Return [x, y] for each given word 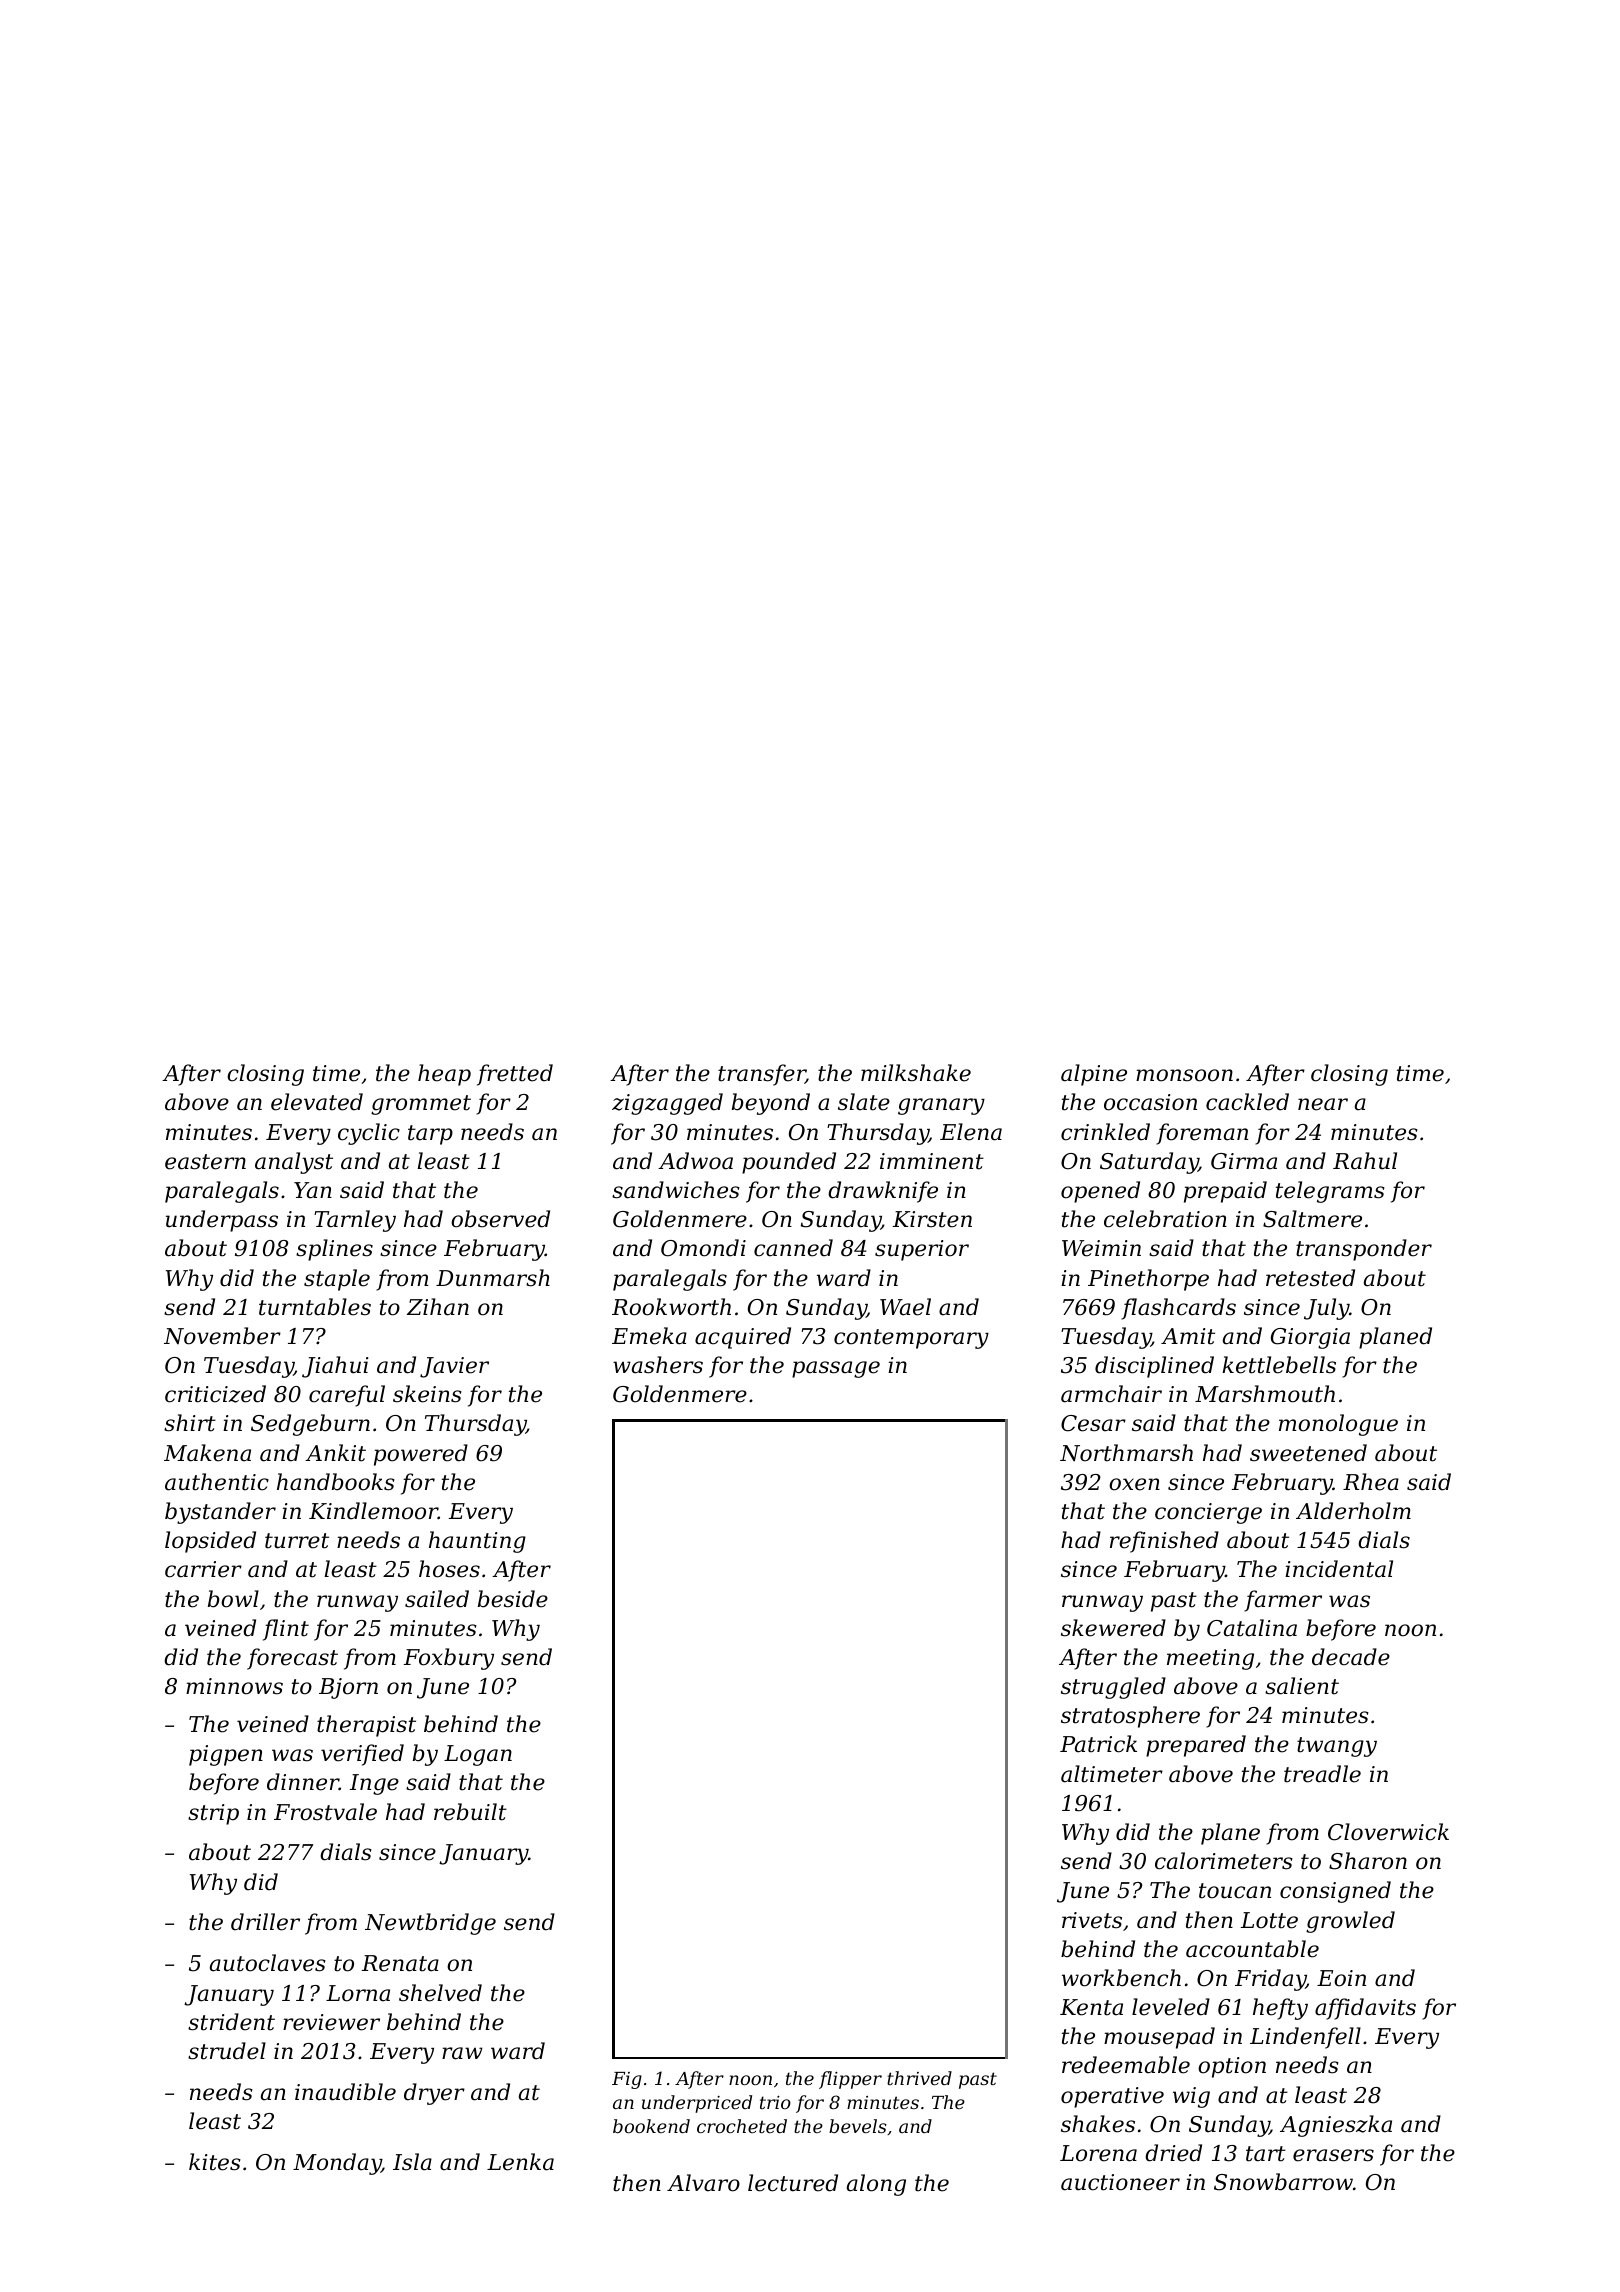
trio [775, 2102]
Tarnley [355, 1221]
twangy [1337, 1747]
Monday [337, 2164]
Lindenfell [1305, 2038]
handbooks [336, 1482]
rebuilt [470, 1812]
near [1323, 1104]
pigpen [226, 1755]
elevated [317, 1102]
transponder [1364, 1250]
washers [658, 1365]
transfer [762, 1075]
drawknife [883, 1192]
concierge [1208, 1513]
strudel [227, 2051]
